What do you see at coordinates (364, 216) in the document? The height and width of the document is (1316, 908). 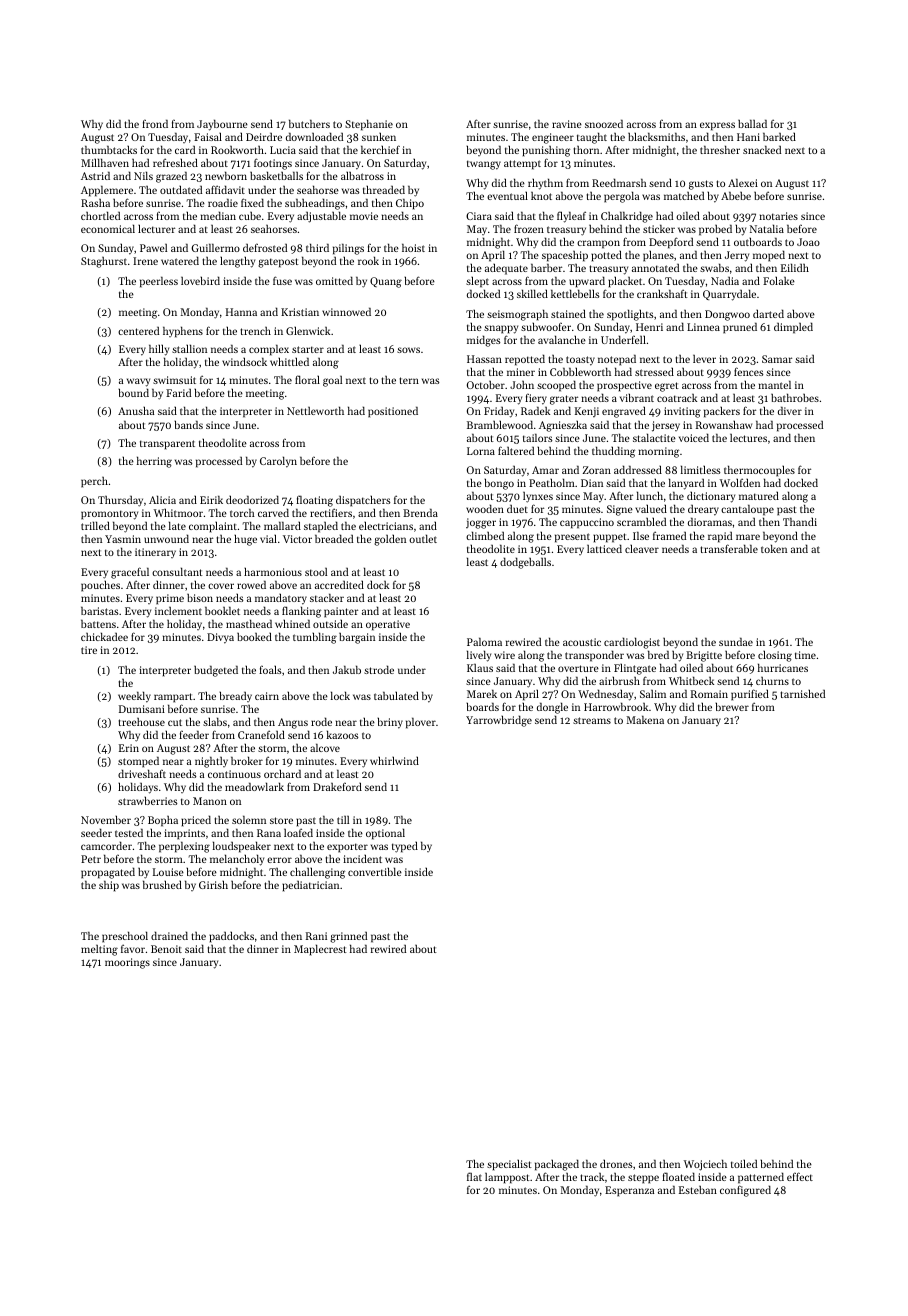 I see `movie` at bounding box center [364, 216].
